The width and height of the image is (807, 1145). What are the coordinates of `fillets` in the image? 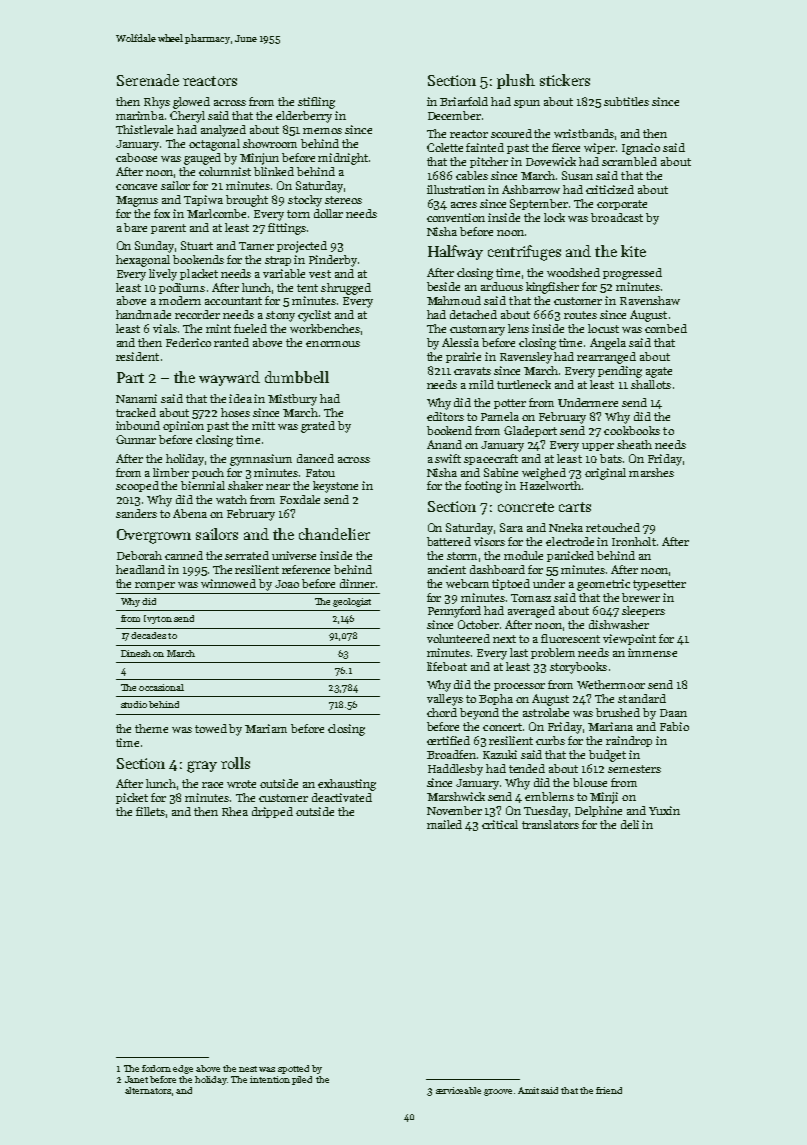 It's located at (150, 811).
